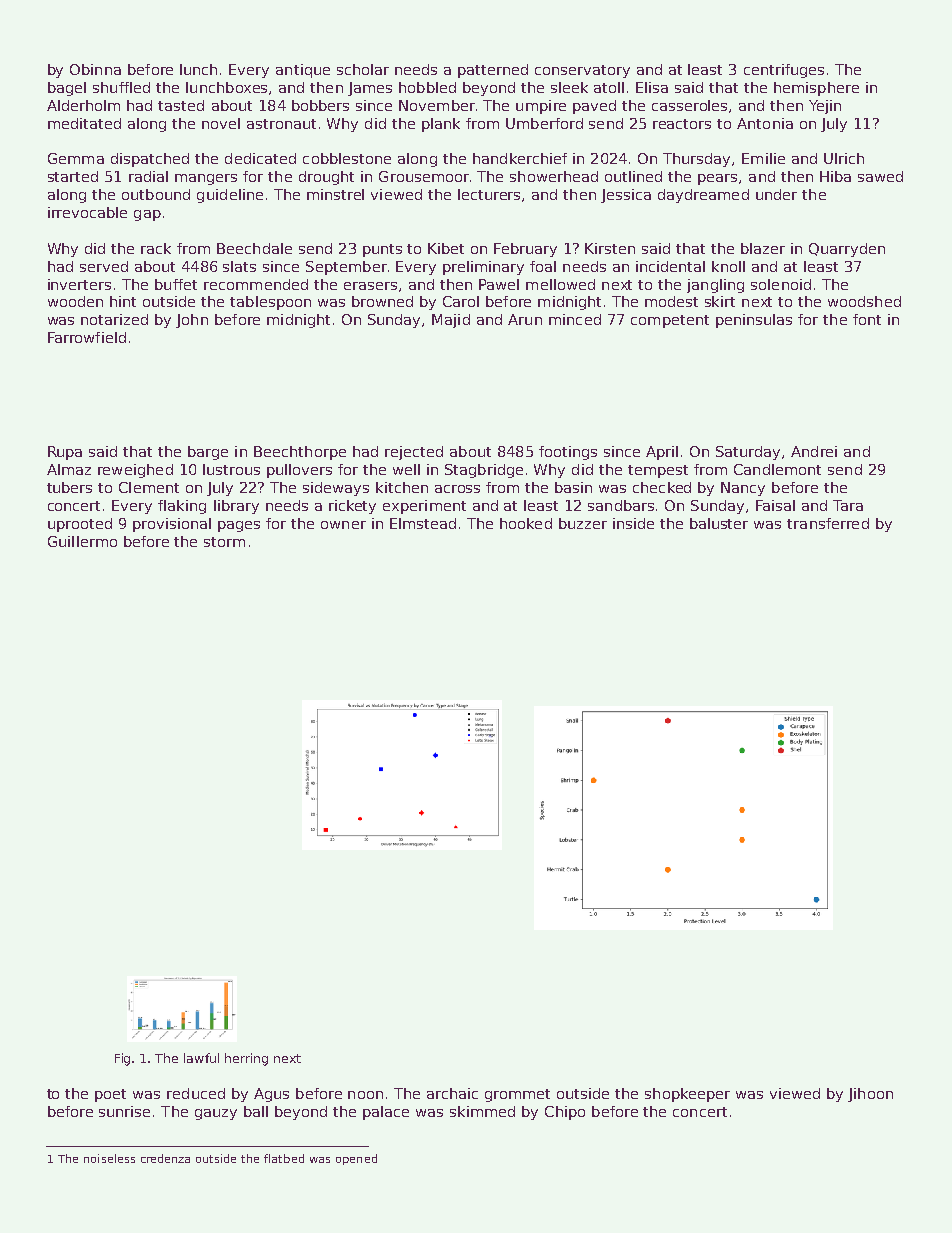  Describe the element at coordinates (347, 158) in the screenshot. I see `cobblestone` at that location.
